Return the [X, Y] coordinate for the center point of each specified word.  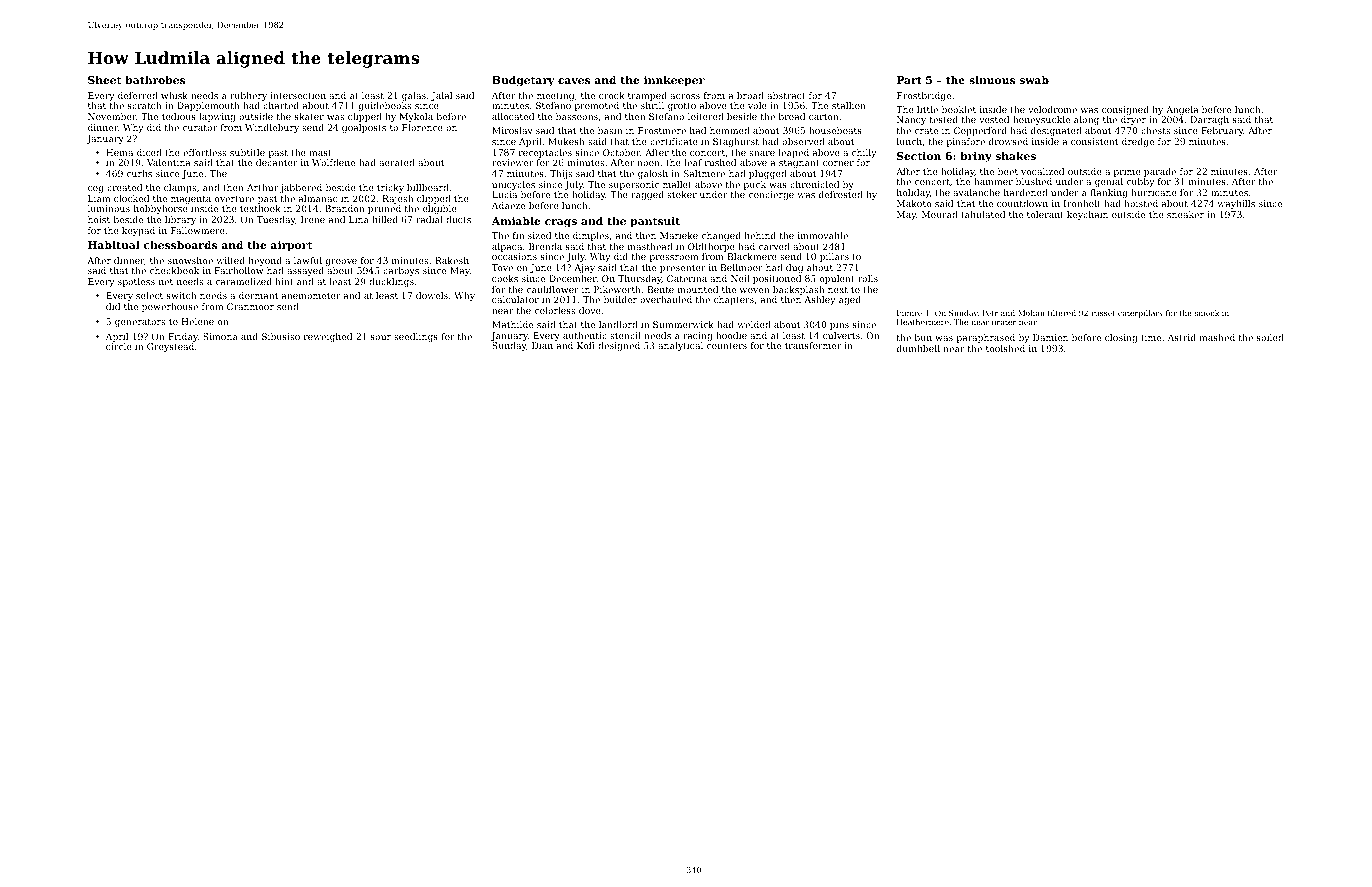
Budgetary [523, 81]
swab [1034, 80]
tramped [647, 96]
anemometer [311, 296]
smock [1206, 313]
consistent [1094, 141]
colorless [555, 310]
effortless [204, 152]
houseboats [835, 130]
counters [727, 346]
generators [140, 323]
